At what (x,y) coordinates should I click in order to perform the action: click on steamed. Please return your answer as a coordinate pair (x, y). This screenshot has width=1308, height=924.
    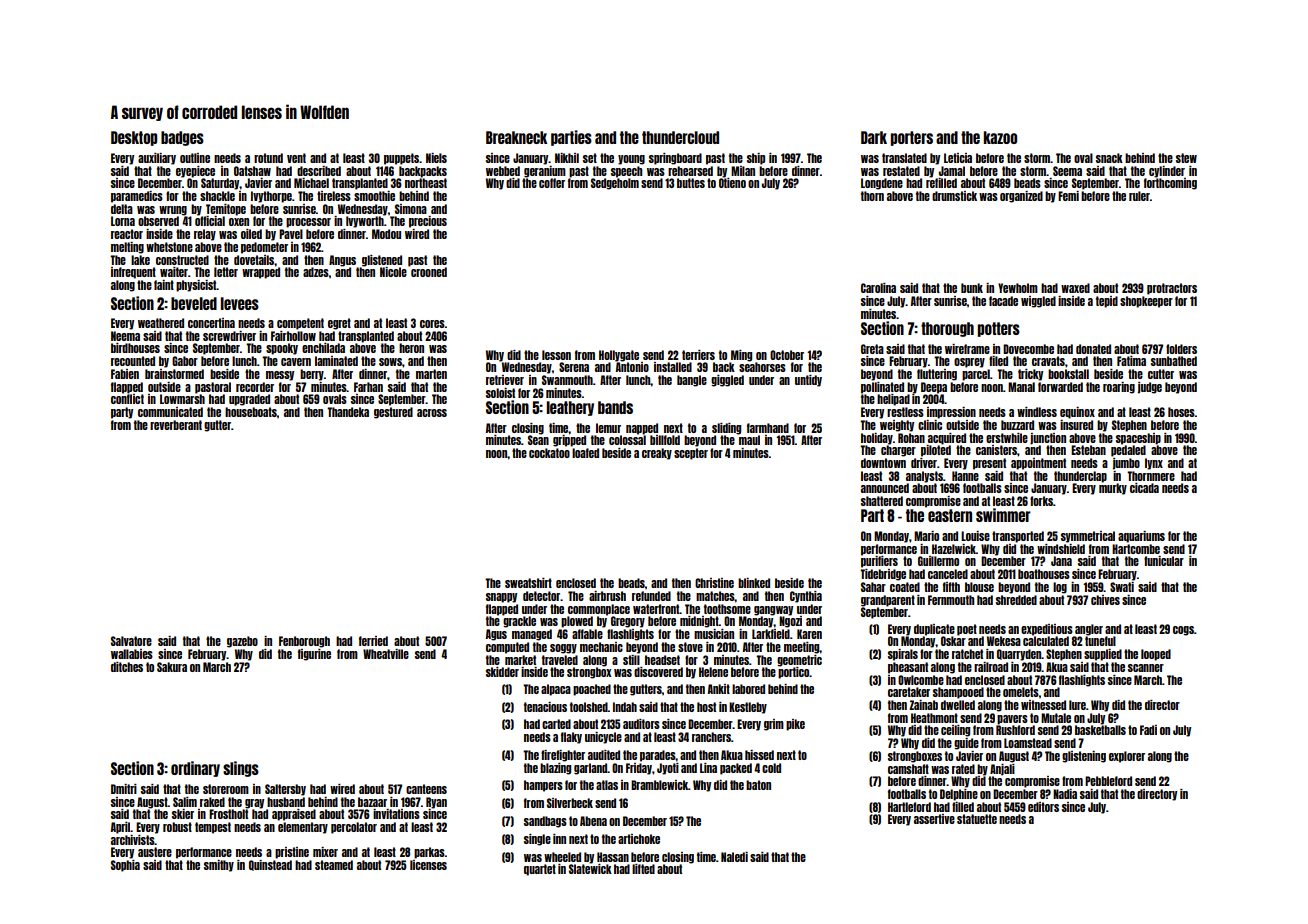
    Looking at the image, I should click on (334, 865).
